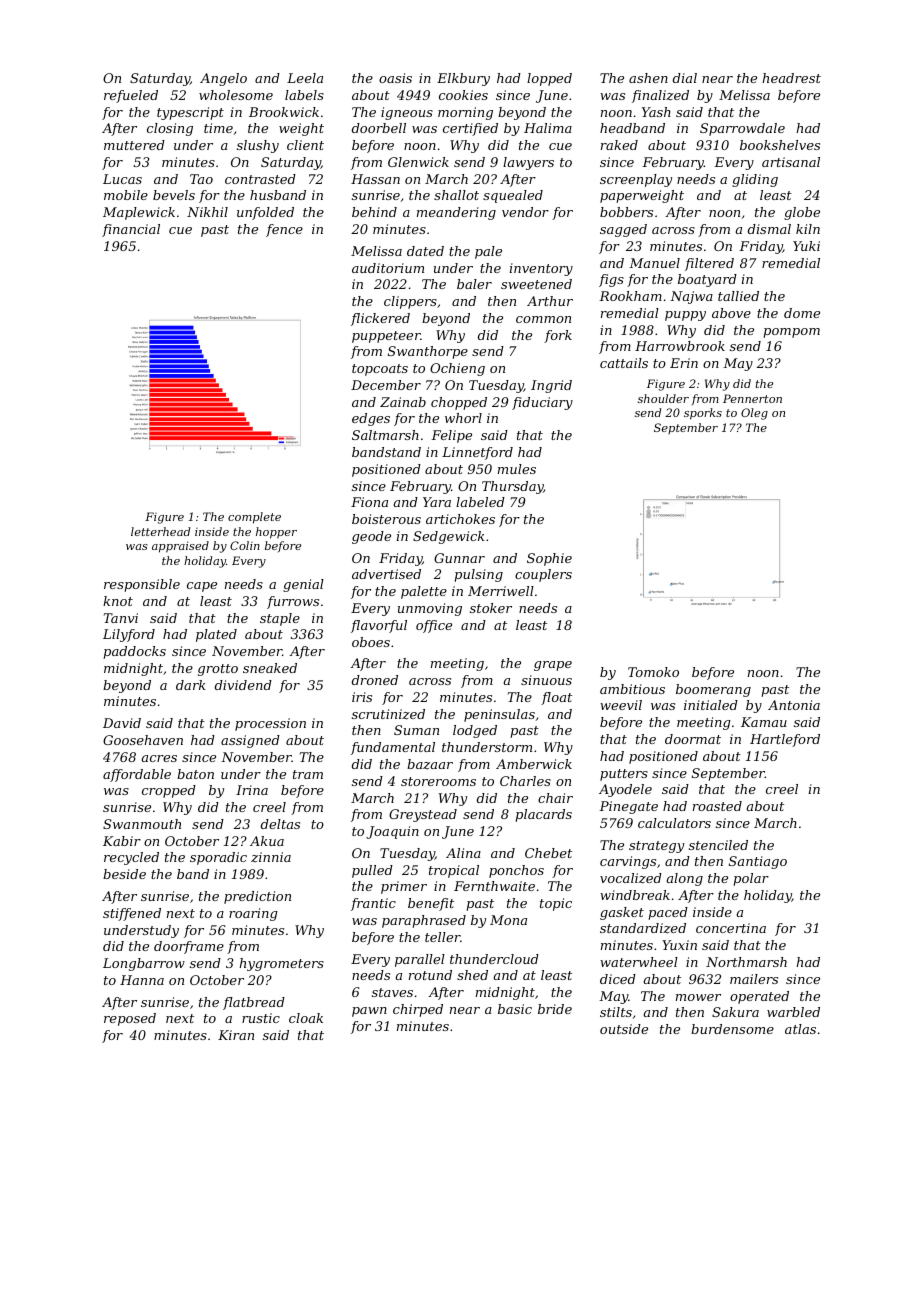 The image size is (924, 1308). What do you see at coordinates (802, 213) in the screenshot?
I see `globe` at bounding box center [802, 213].
